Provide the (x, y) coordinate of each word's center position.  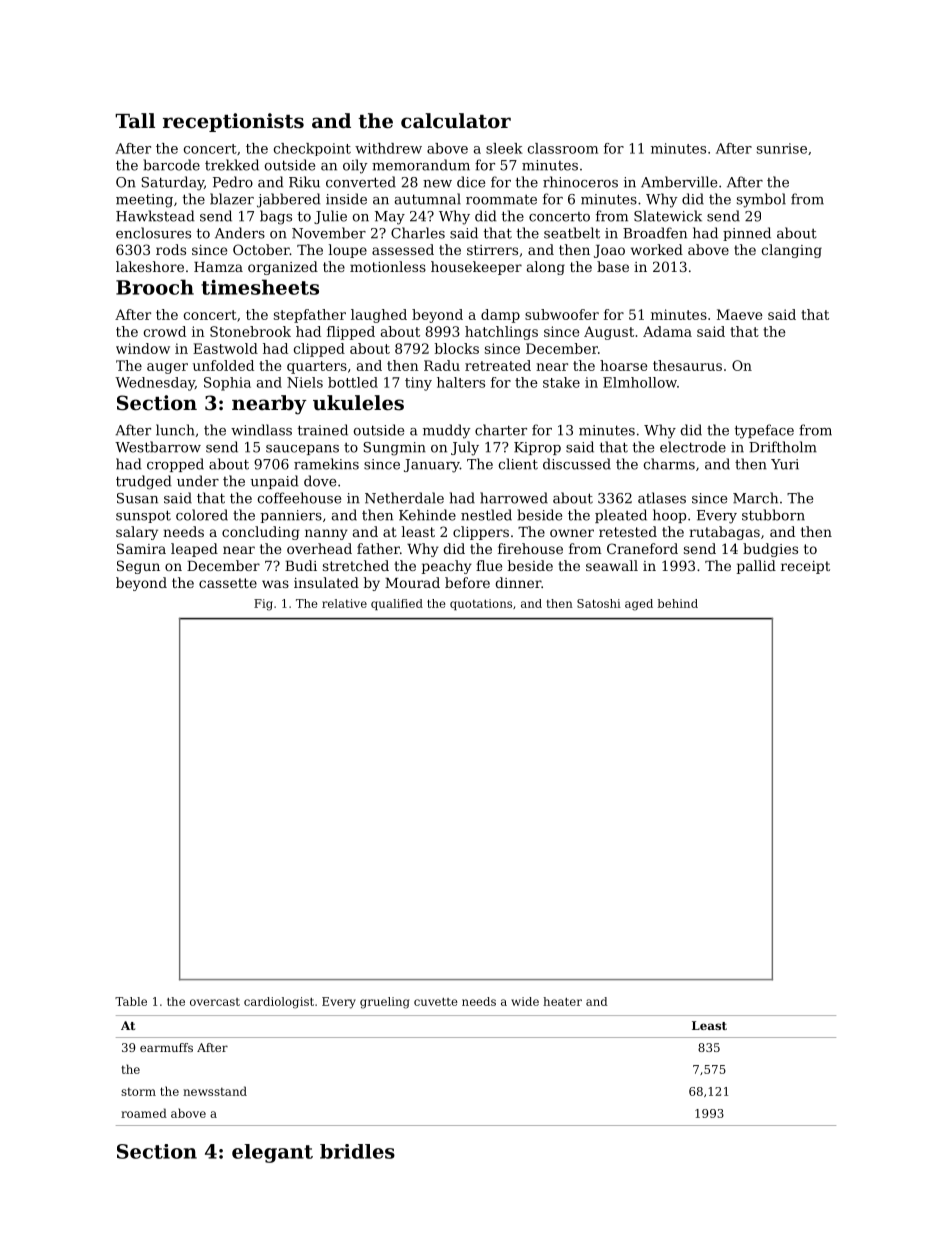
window (143, 348)
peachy (446, 567)
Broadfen (655, 233)
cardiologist (279, 1003)
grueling (384, 1003)
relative (344, 603)
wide (525, 1001)
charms (669, 464)
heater (562, 1001)
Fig (263, 605)
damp (500, 316)
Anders (240, 233)
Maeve (739, 314)
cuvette (436, 1002)
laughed (379, 316)
